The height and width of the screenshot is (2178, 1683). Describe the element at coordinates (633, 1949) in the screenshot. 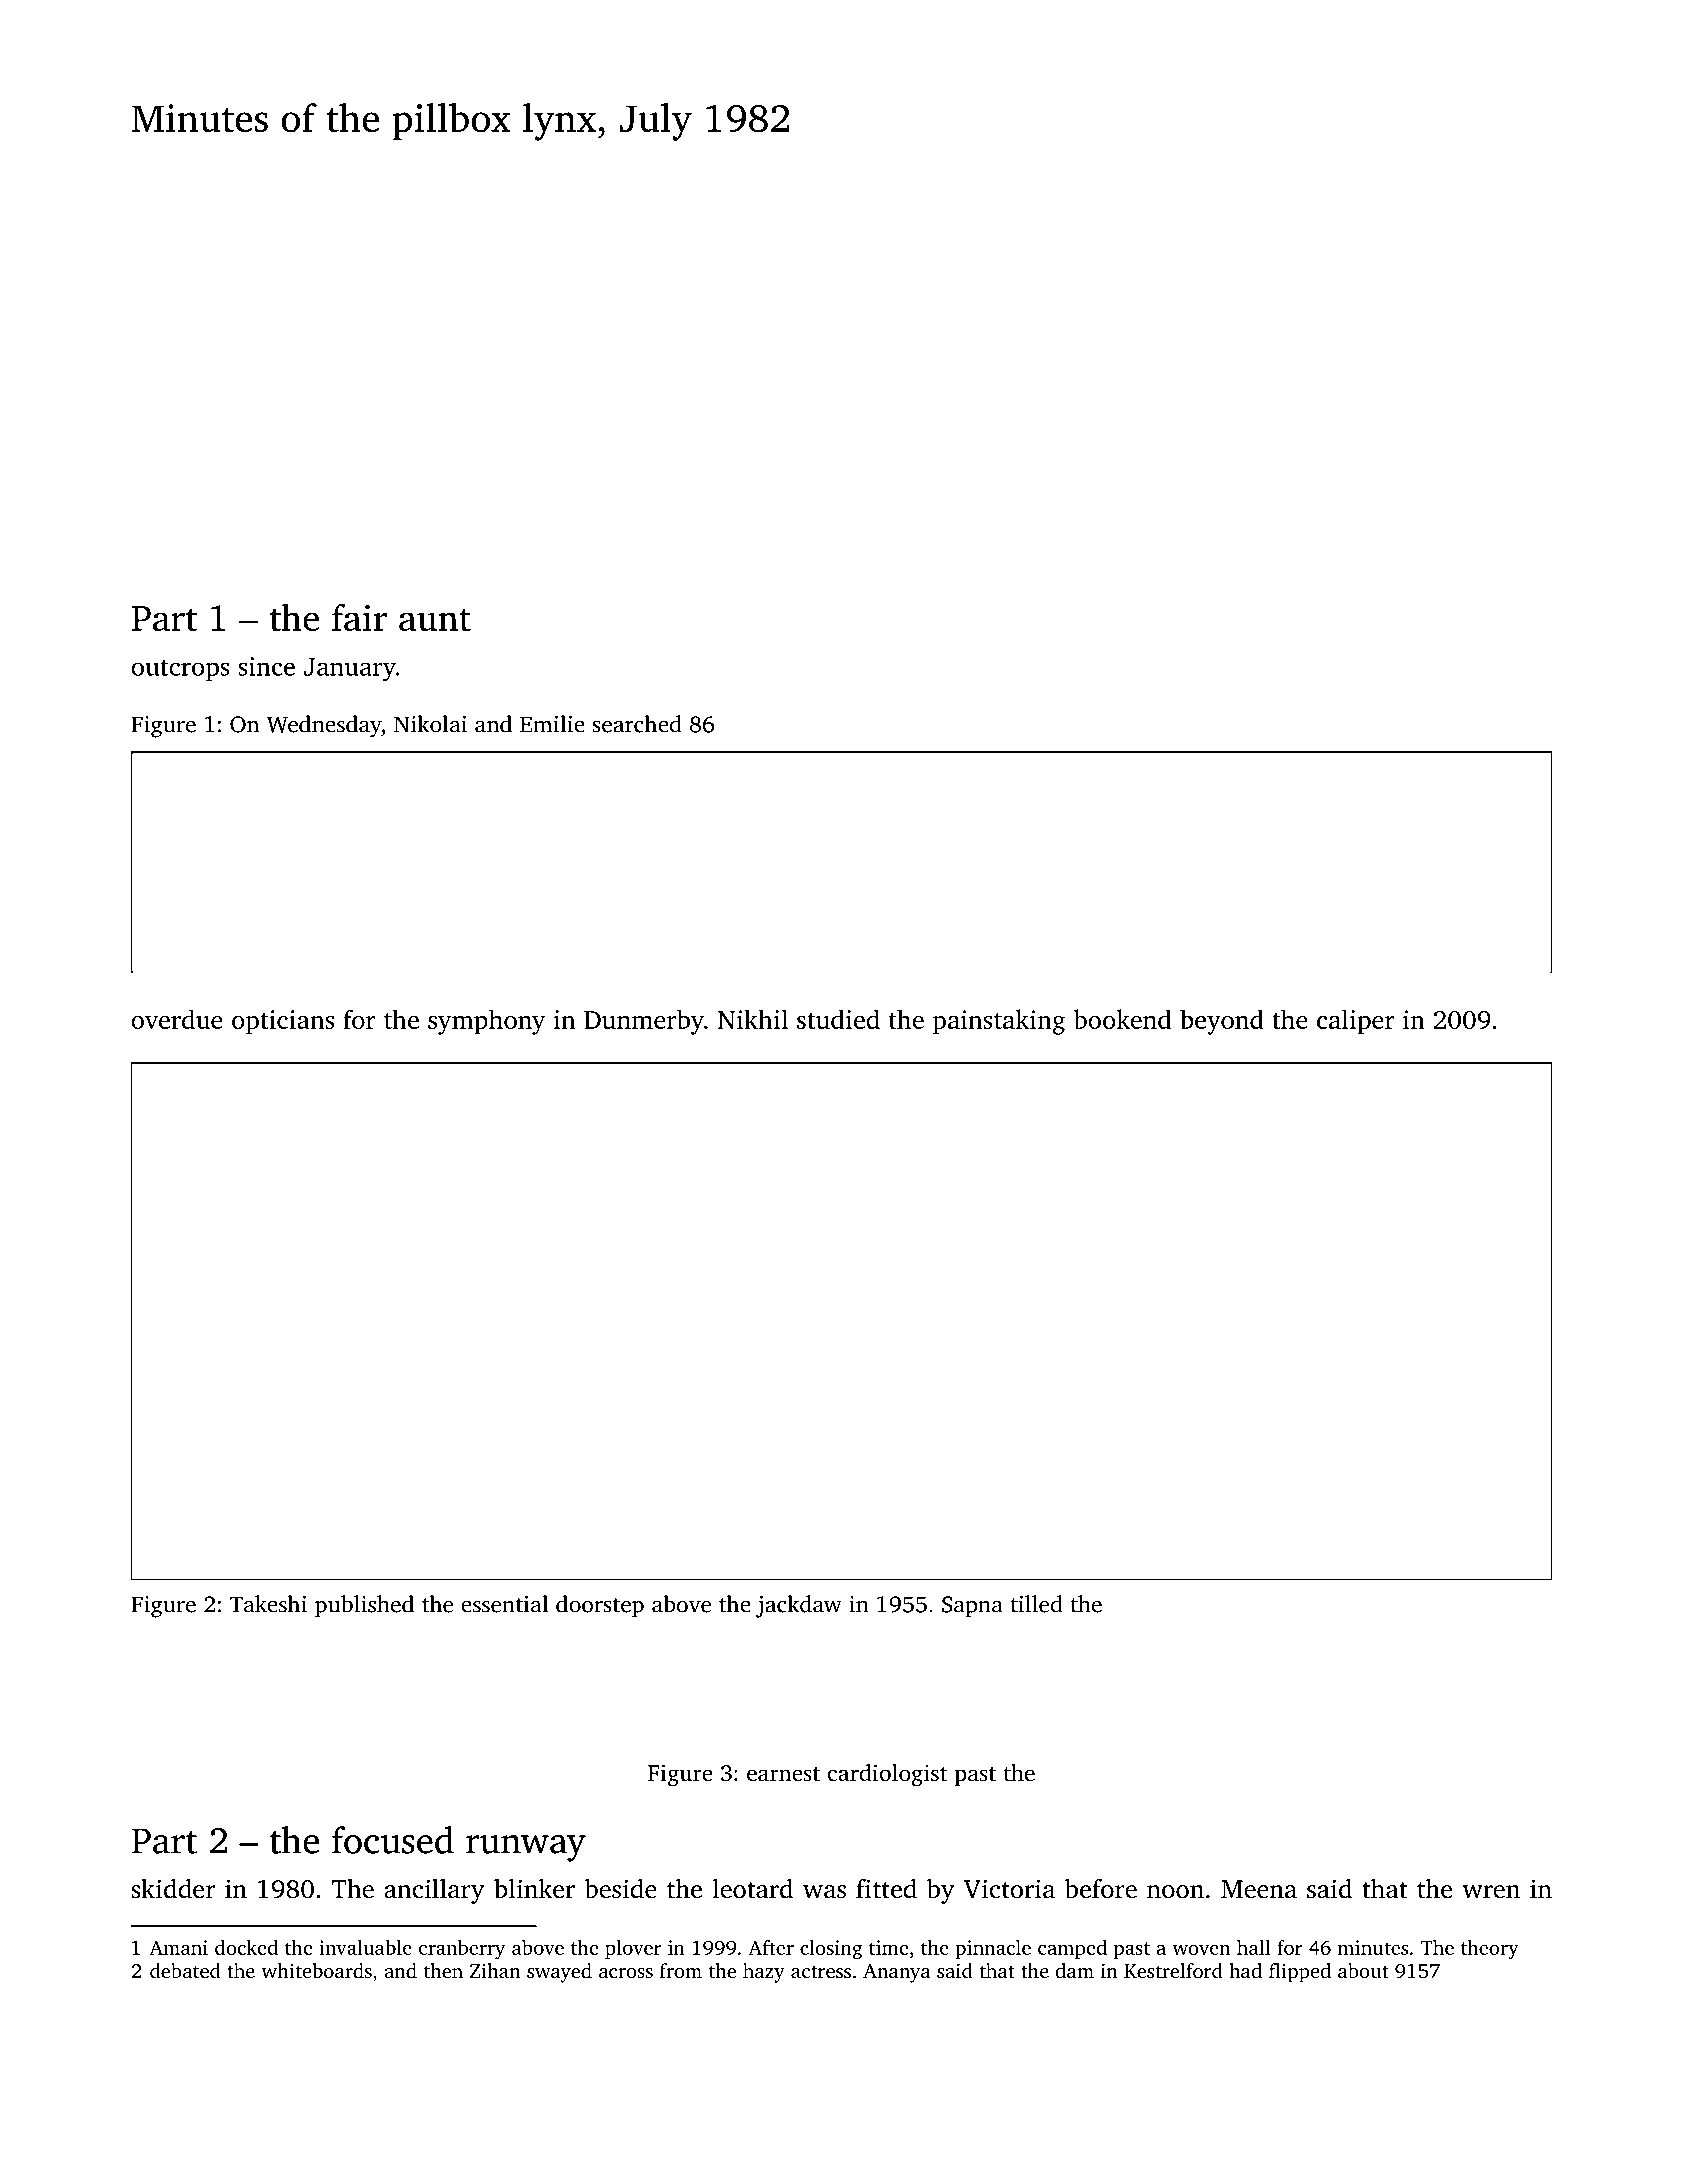

I see `plover` at that location.
